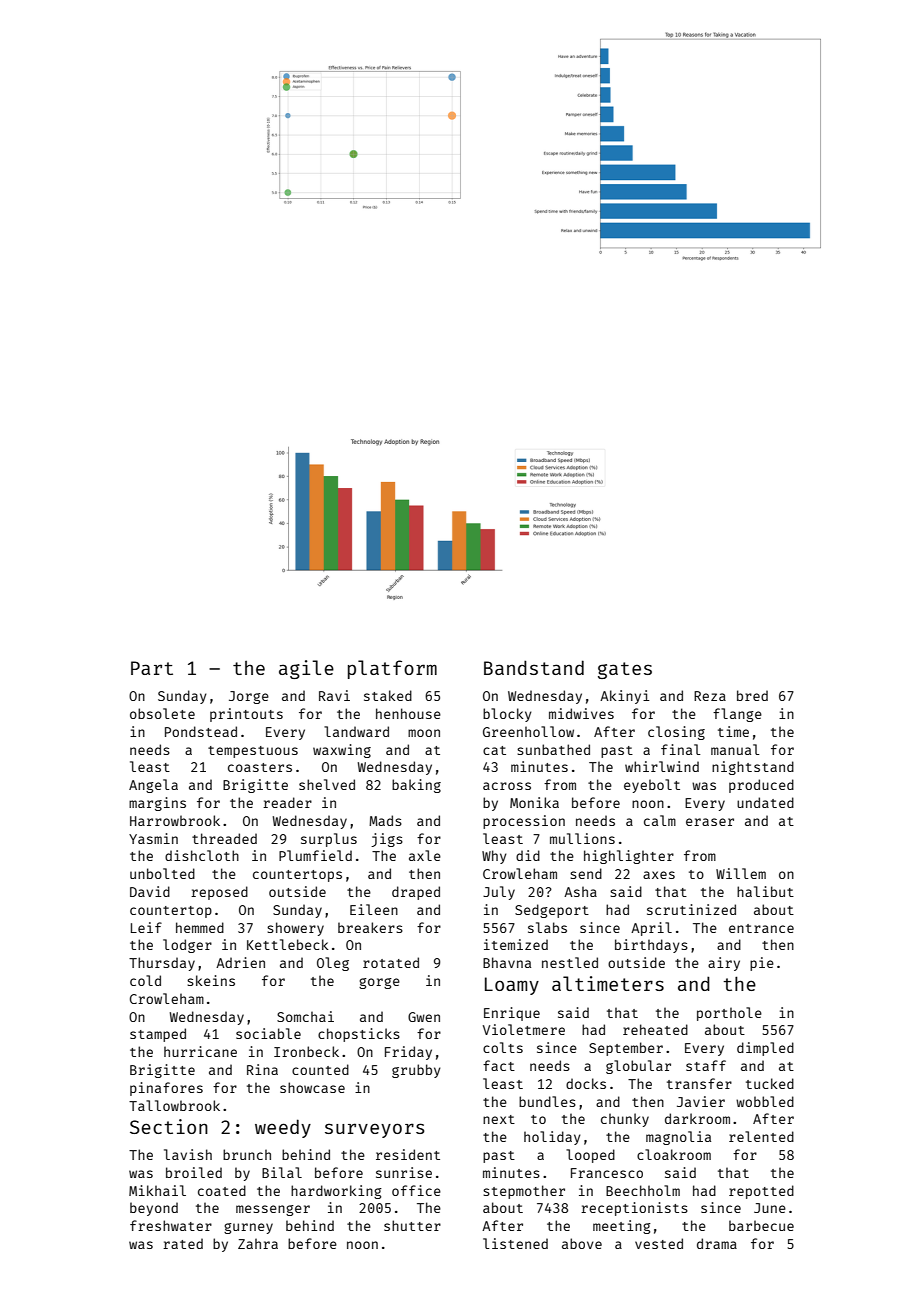  Describe the element at coordinates (625, 670) in the screenshot. I see `gates` at that location.
